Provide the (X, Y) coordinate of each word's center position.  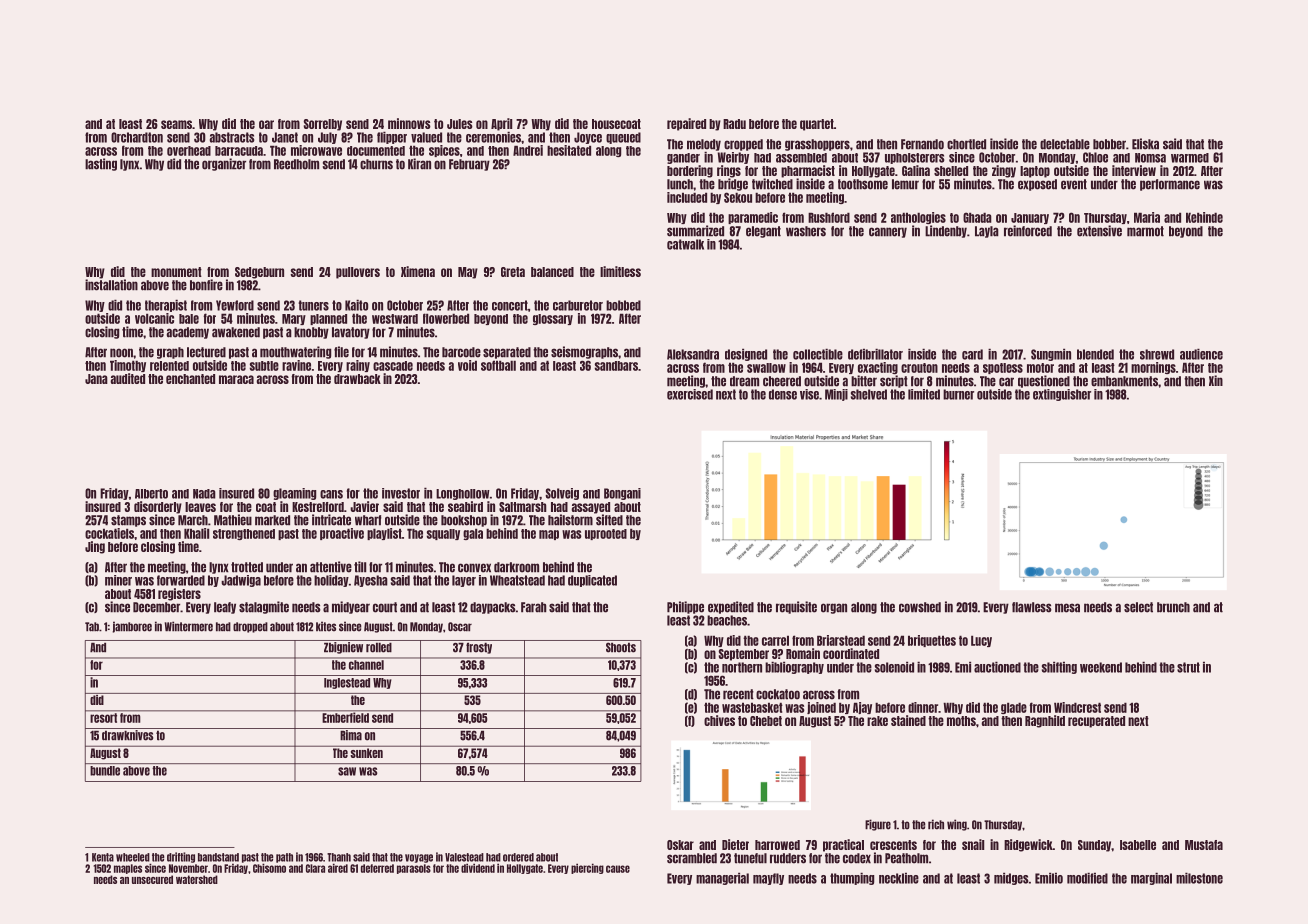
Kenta (103, 857)
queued (623, 138)
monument (176, 272)
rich (936, 824)
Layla (987, 232)
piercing (587, 868)
